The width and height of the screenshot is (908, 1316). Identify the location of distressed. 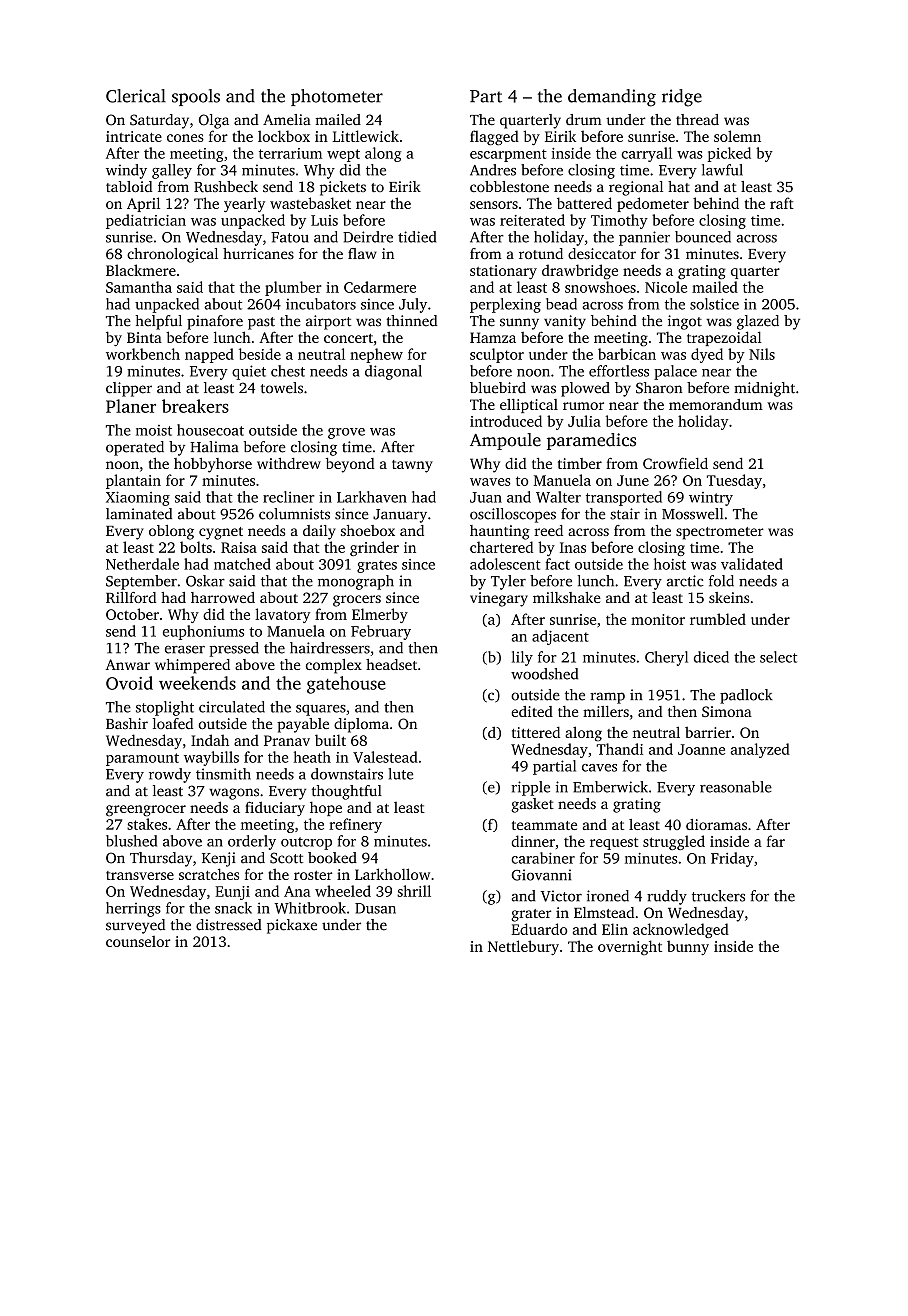
(229, 925).
